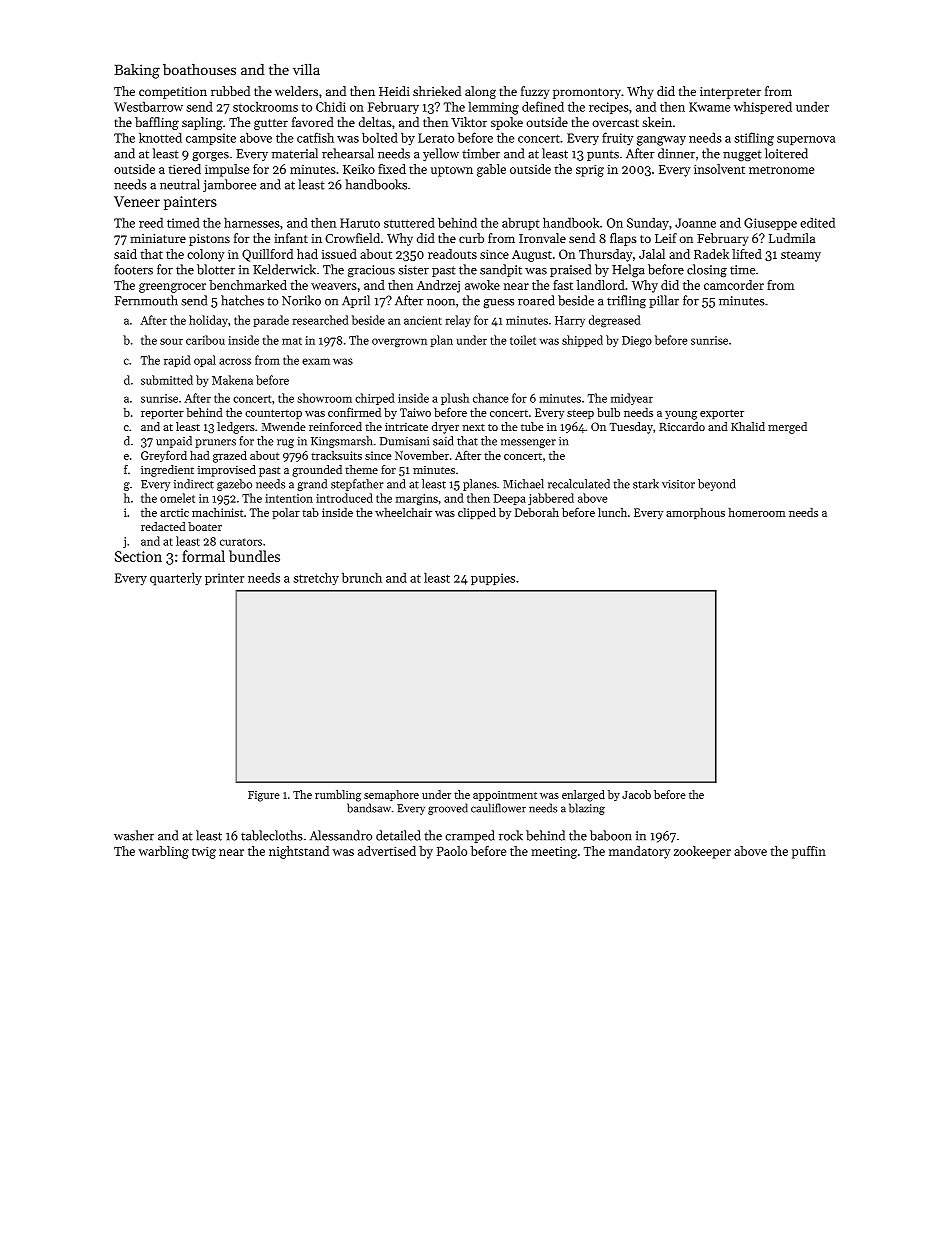  Describe the element at coordinates (199, 69) in the screenshot. I see `boathouses` at that location.
